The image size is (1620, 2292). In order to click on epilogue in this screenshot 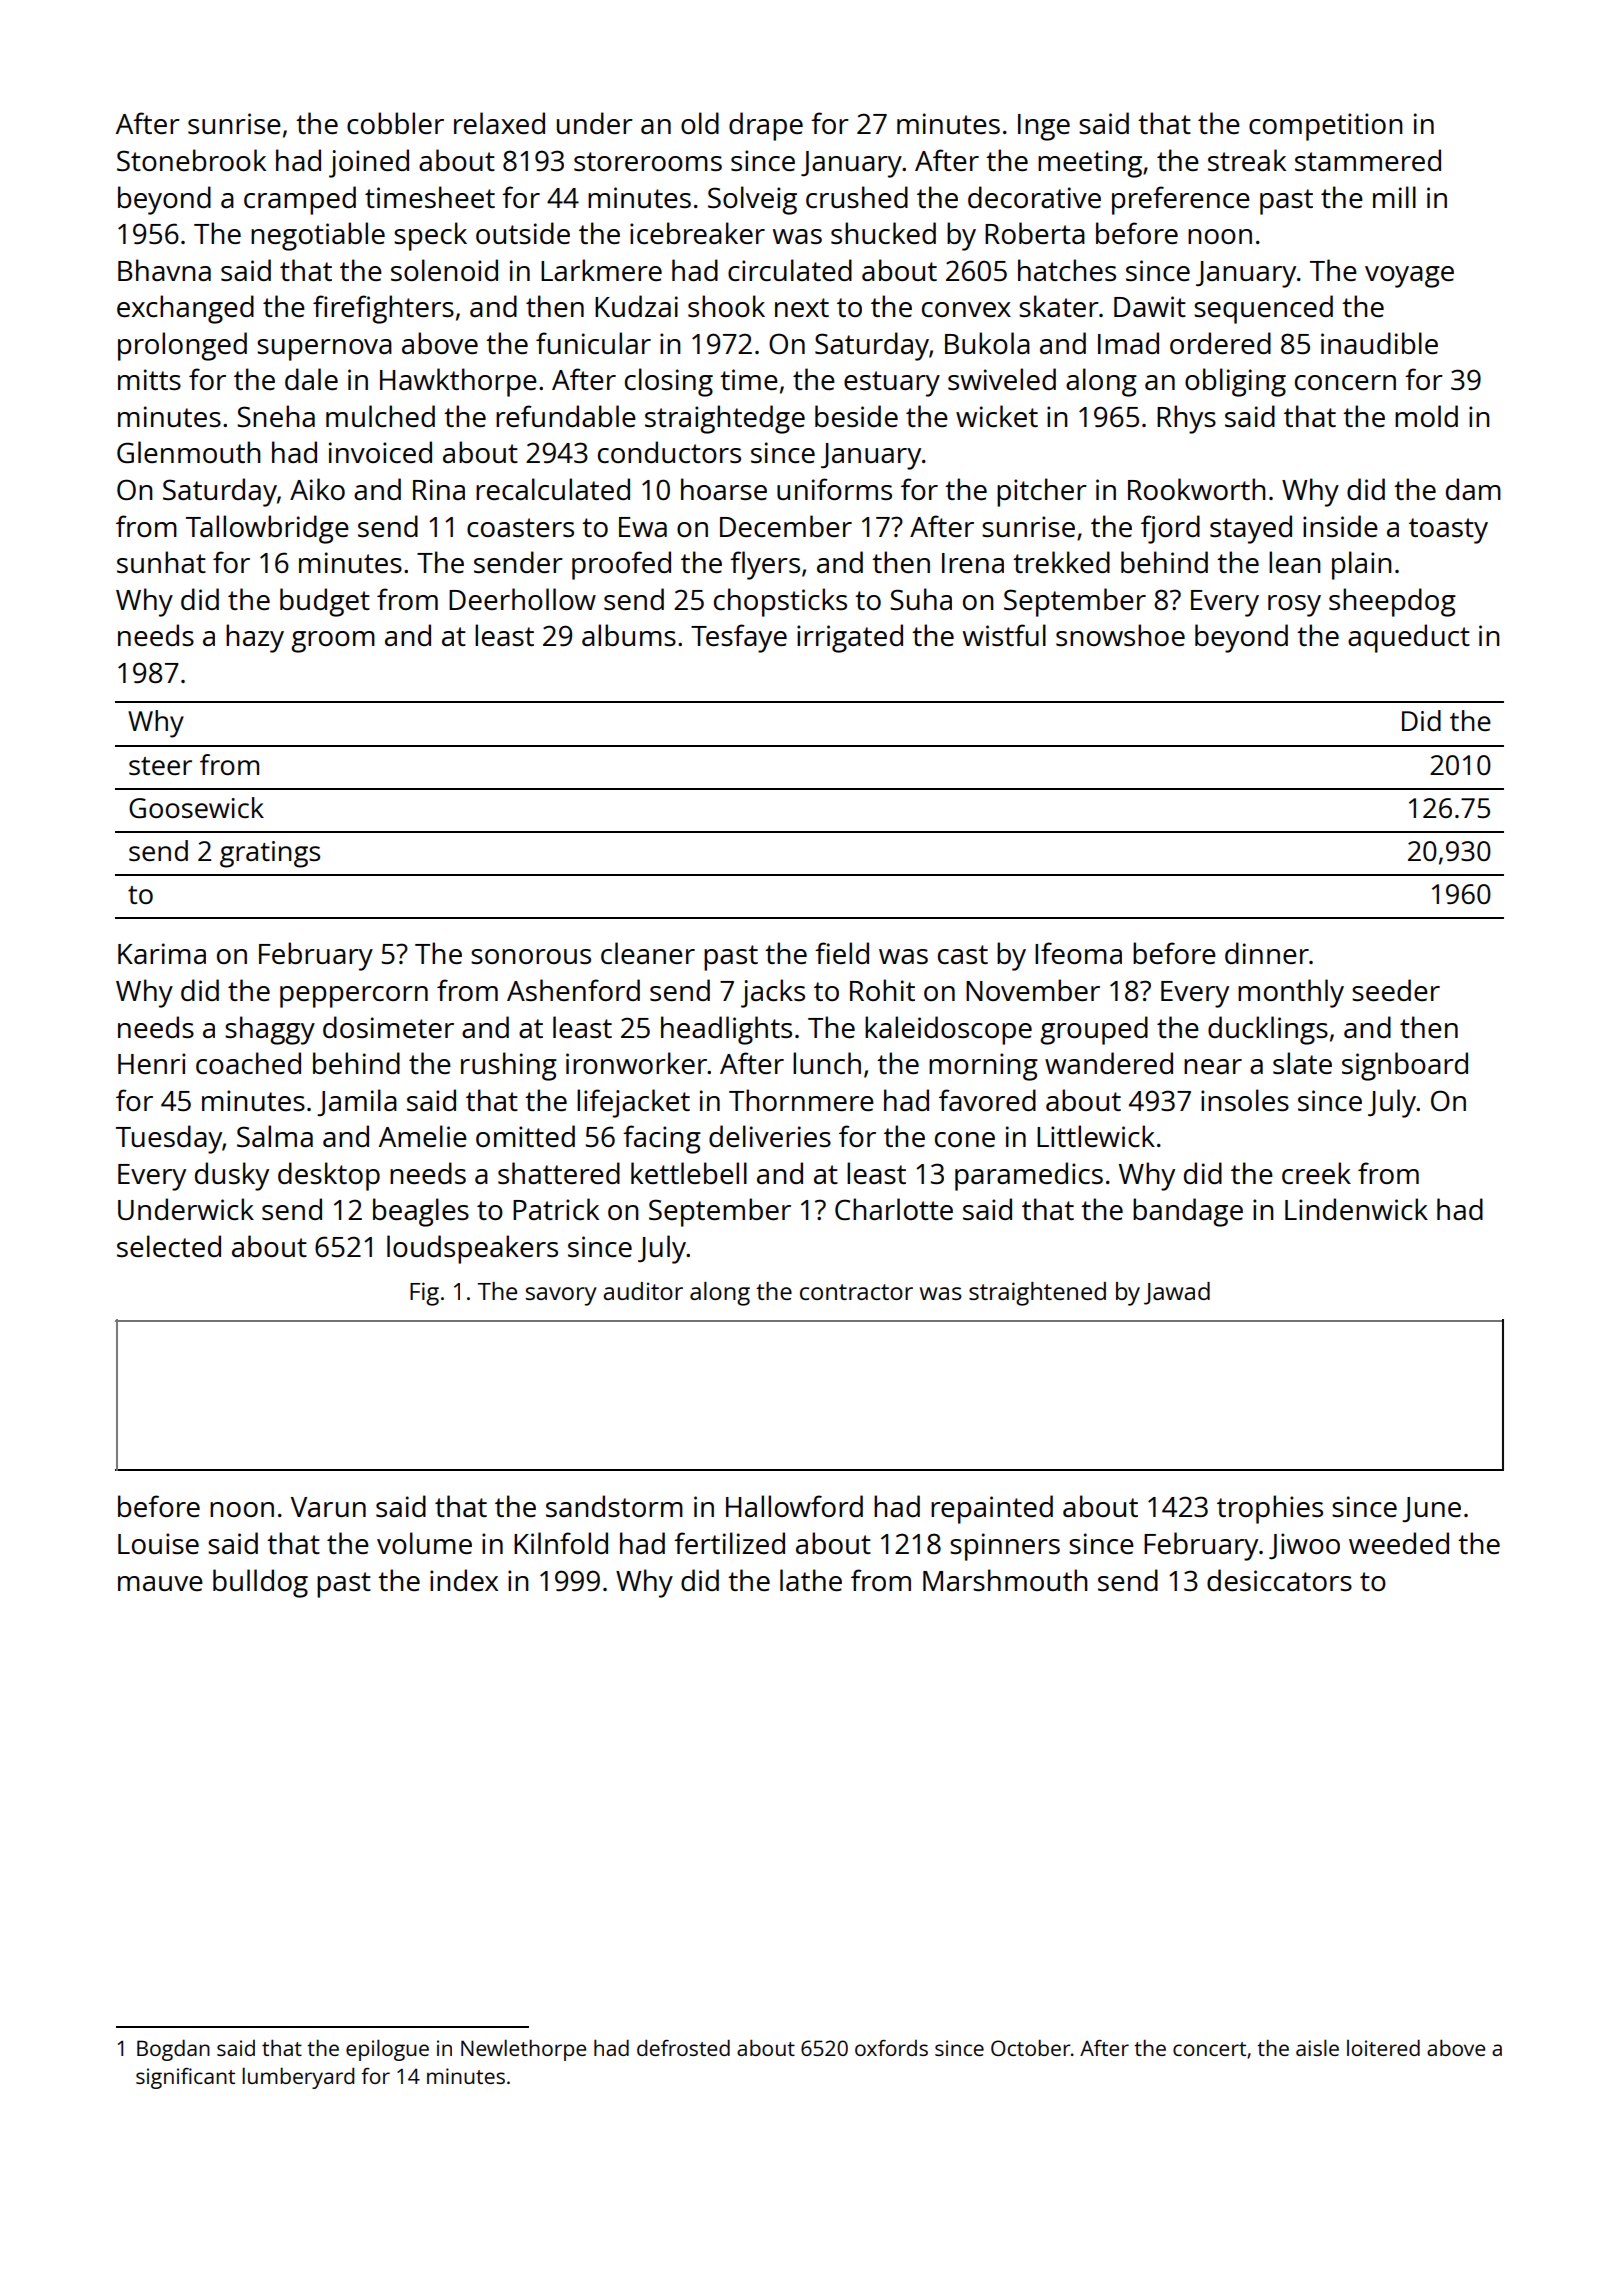, I will do `click(387, 2050)`.
